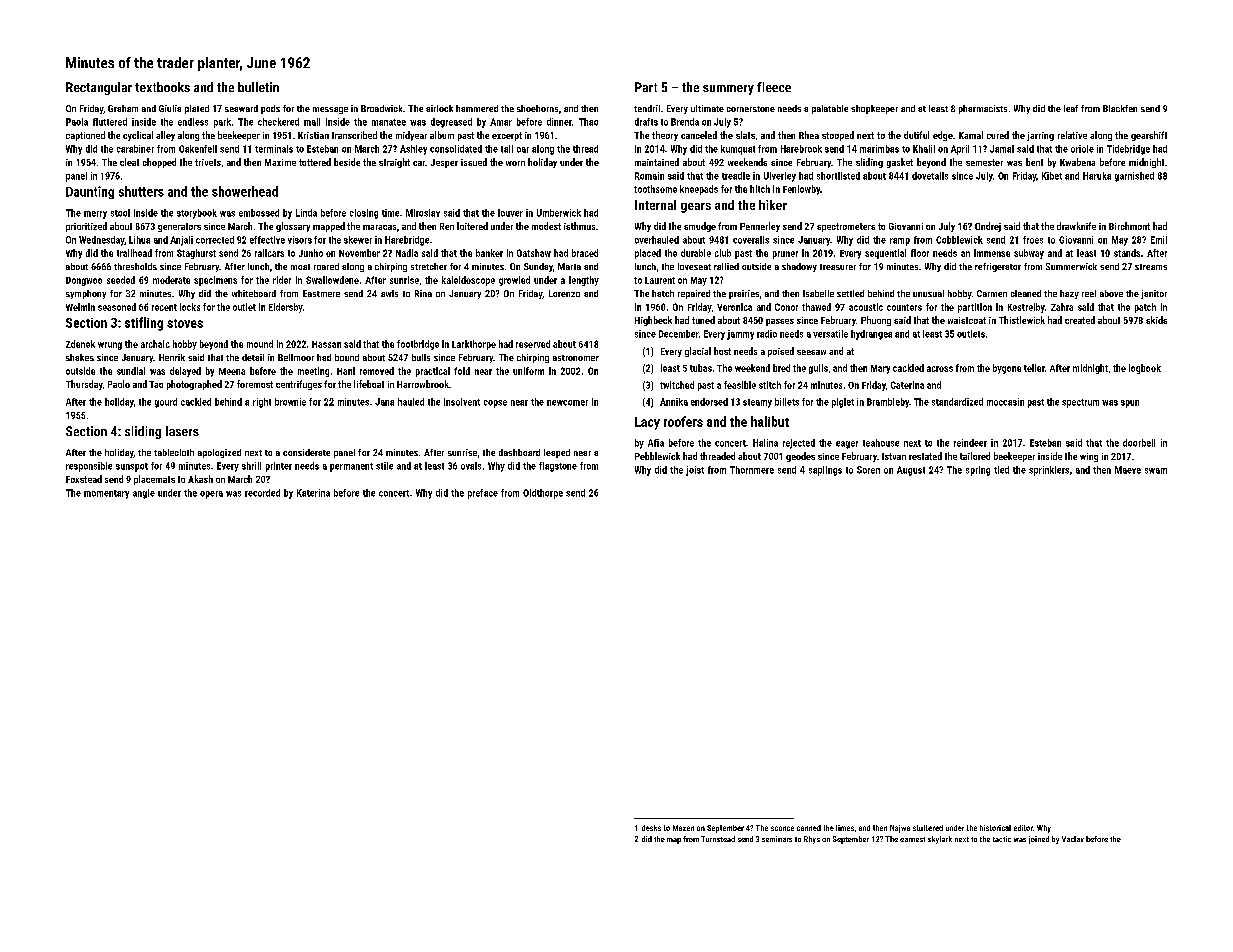 The image size is (1233, 952). Describe the element at coordinates (262, 493) in the image. I see `recorded` at that location.
